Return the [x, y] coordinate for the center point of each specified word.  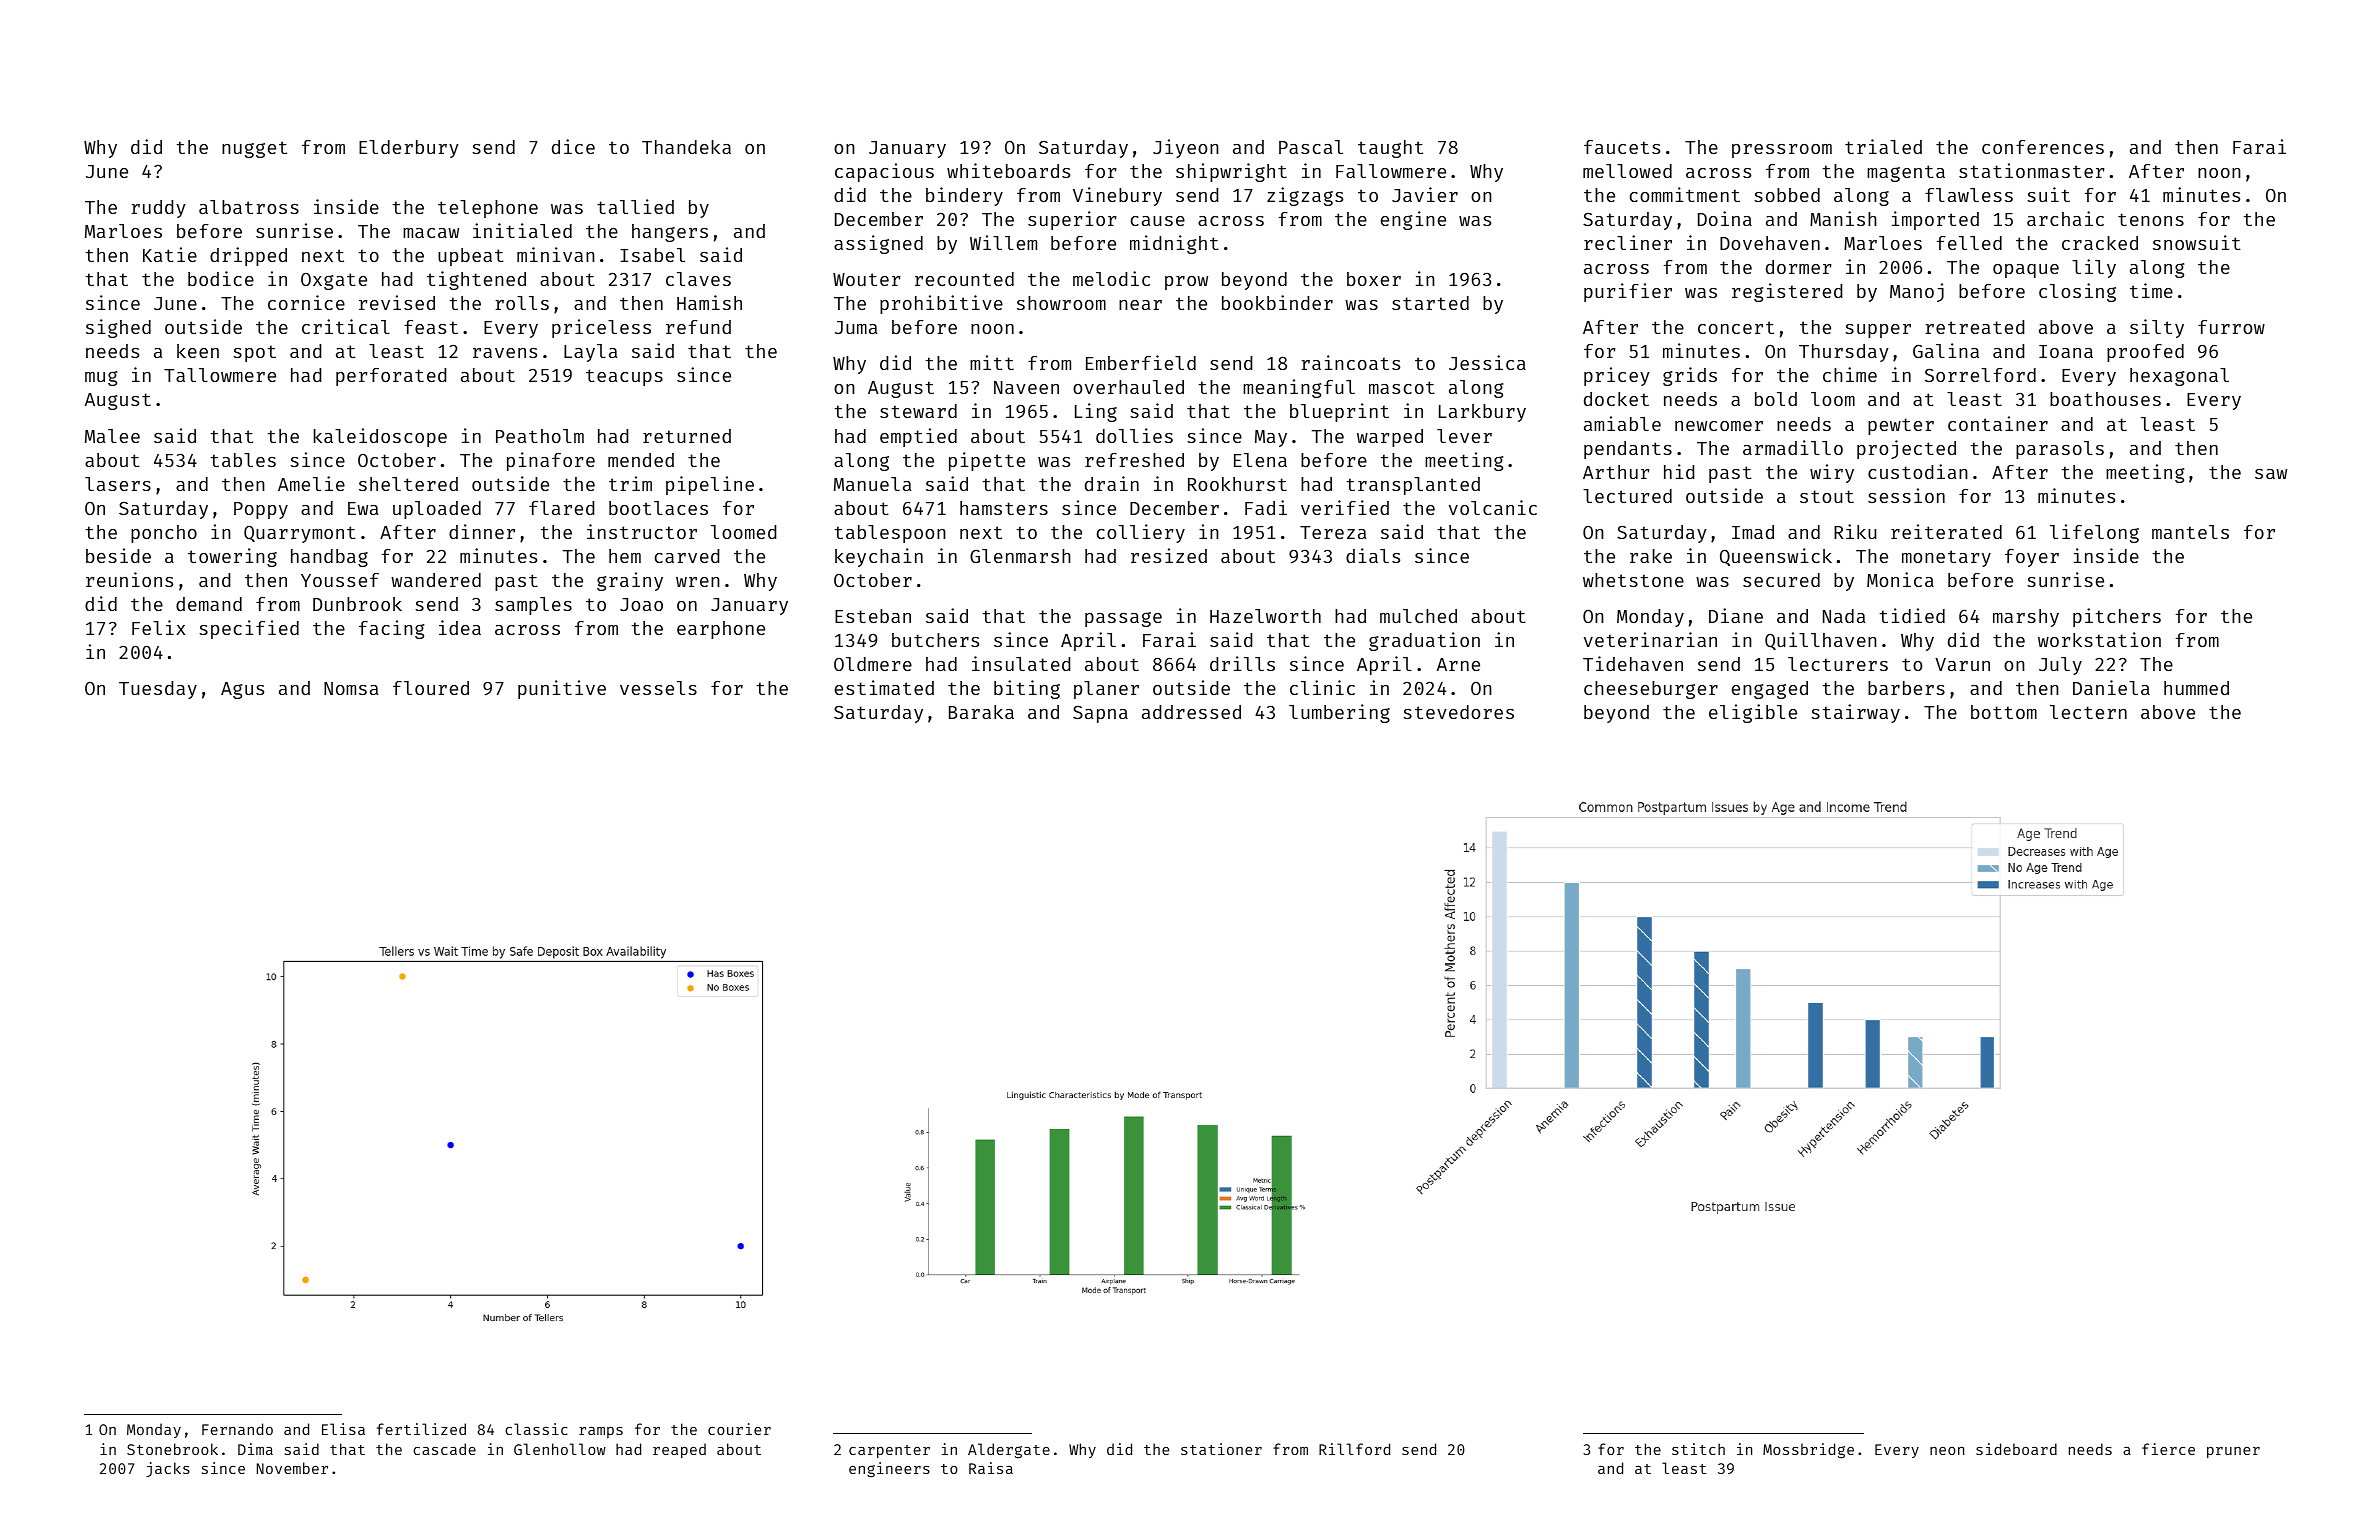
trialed [1883, 146]
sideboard [2016, 1449]
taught [1390, 149]
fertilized [421, 1429]
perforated [391, 377]
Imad [1753, 532]
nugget [254, 149]
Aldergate [1009, 1450]
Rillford [1354, 1449]
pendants [1628, 450]
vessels [658, 688]
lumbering [1339, 713]
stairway [1855, 713]
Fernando [237, 1429]
